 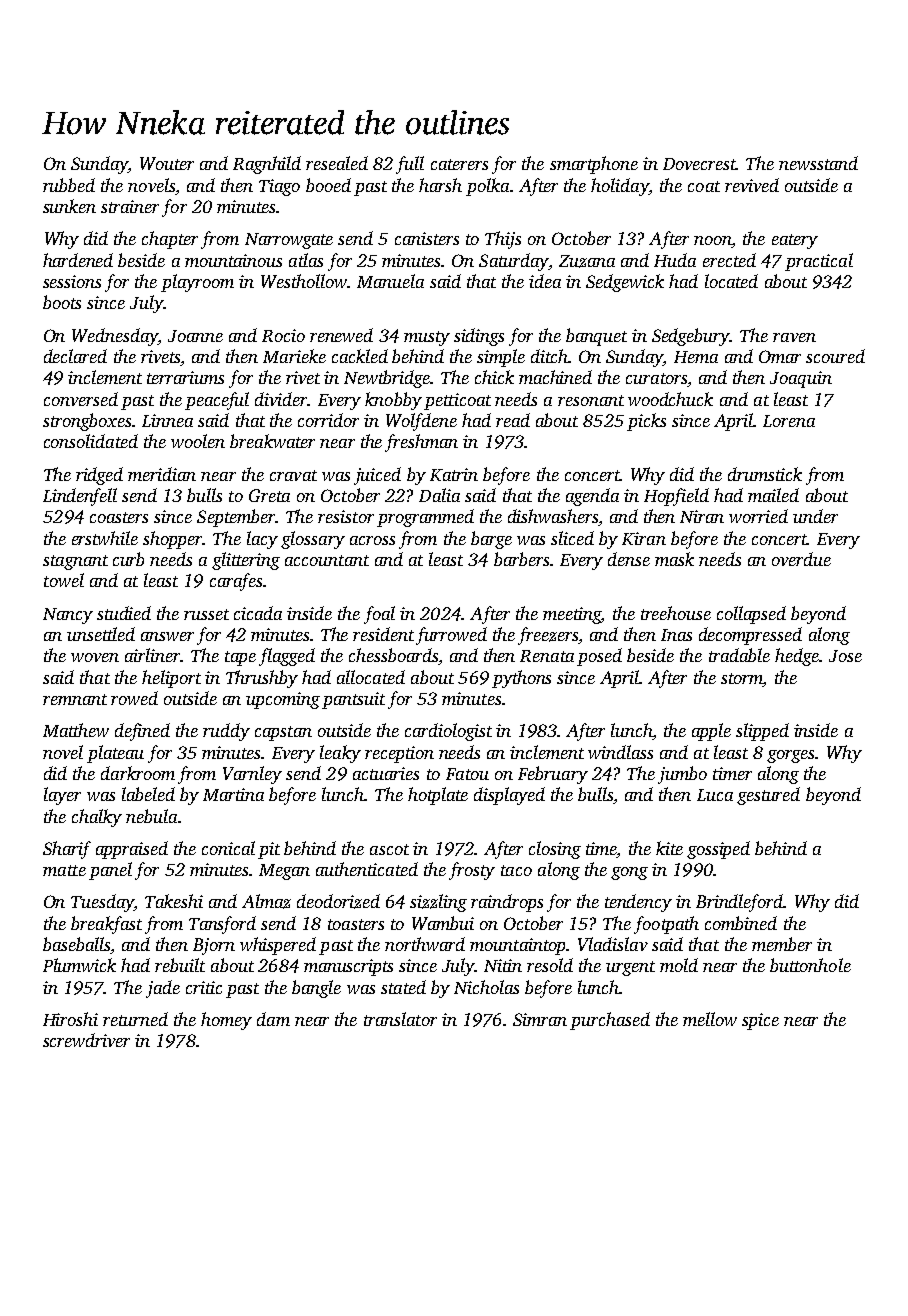 I want to click on rubbed, so click(x=69, y=185).
